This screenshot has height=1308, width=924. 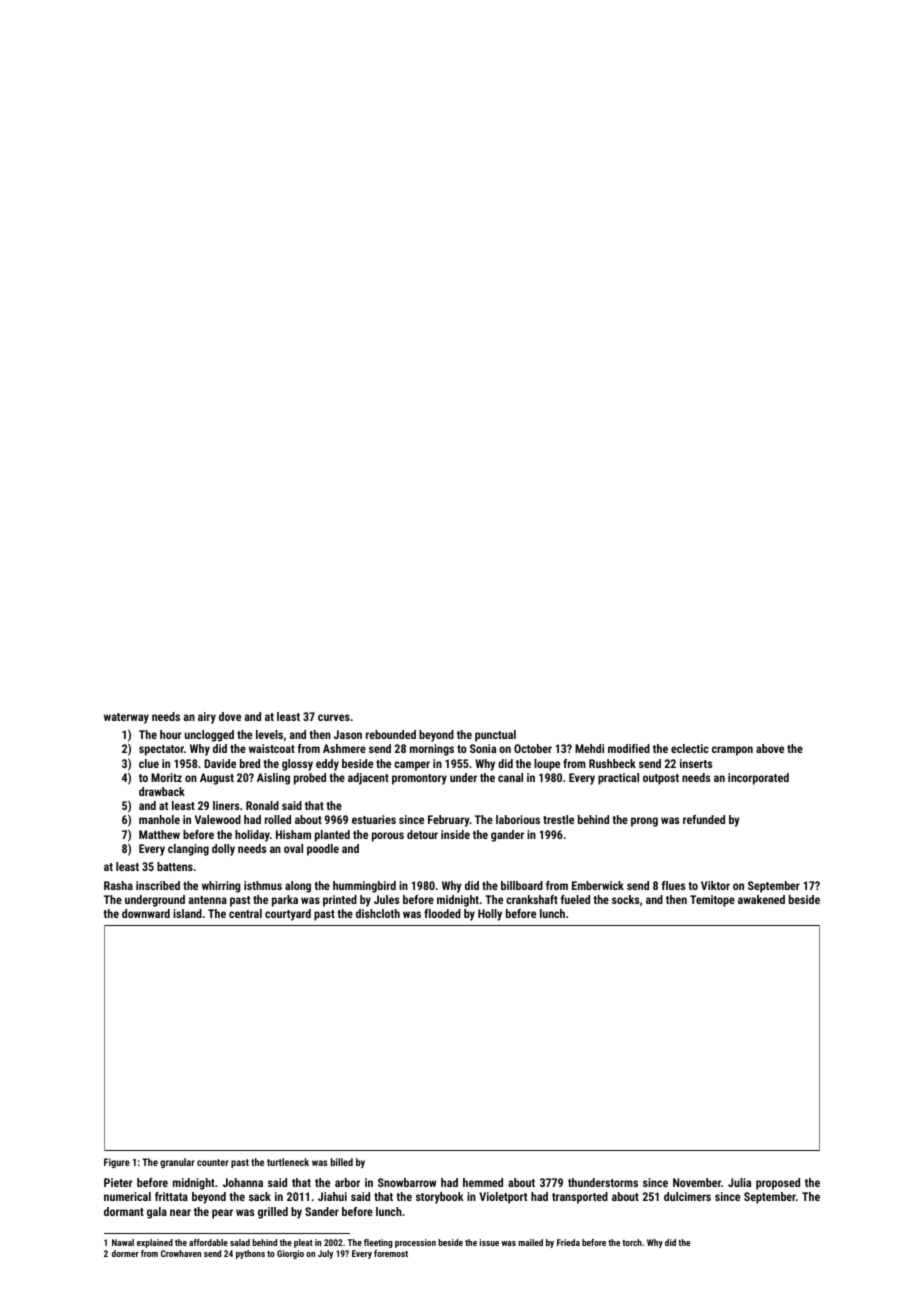 What do you see at coordinates (644, 822) in the screenshot?
I see `prong` at bounding box center [644, 822].
